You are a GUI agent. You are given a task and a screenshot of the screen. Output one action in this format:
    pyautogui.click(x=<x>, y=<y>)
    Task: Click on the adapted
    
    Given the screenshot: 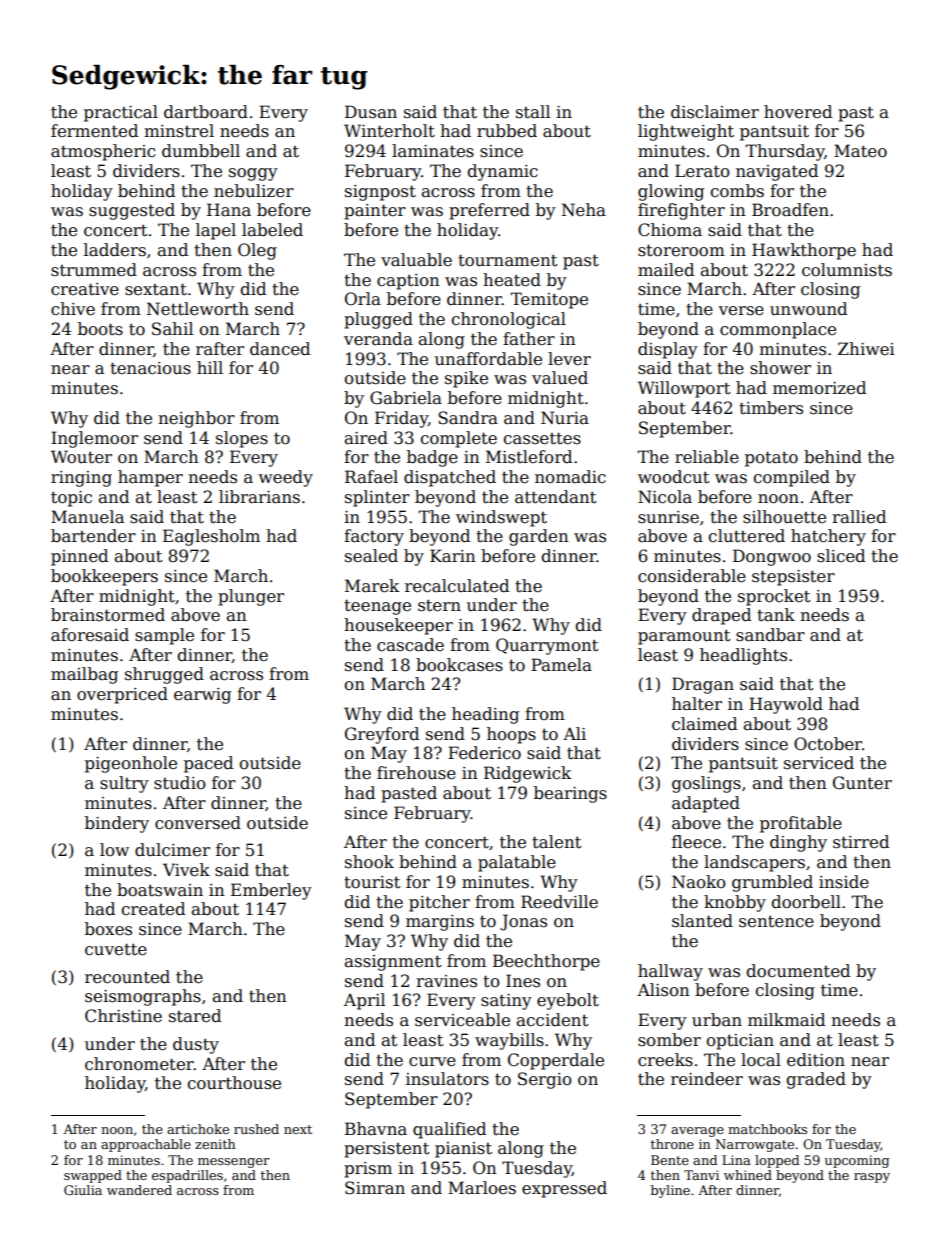 What is the action you would take?
    pyautogui.click(x=706, y=804)
